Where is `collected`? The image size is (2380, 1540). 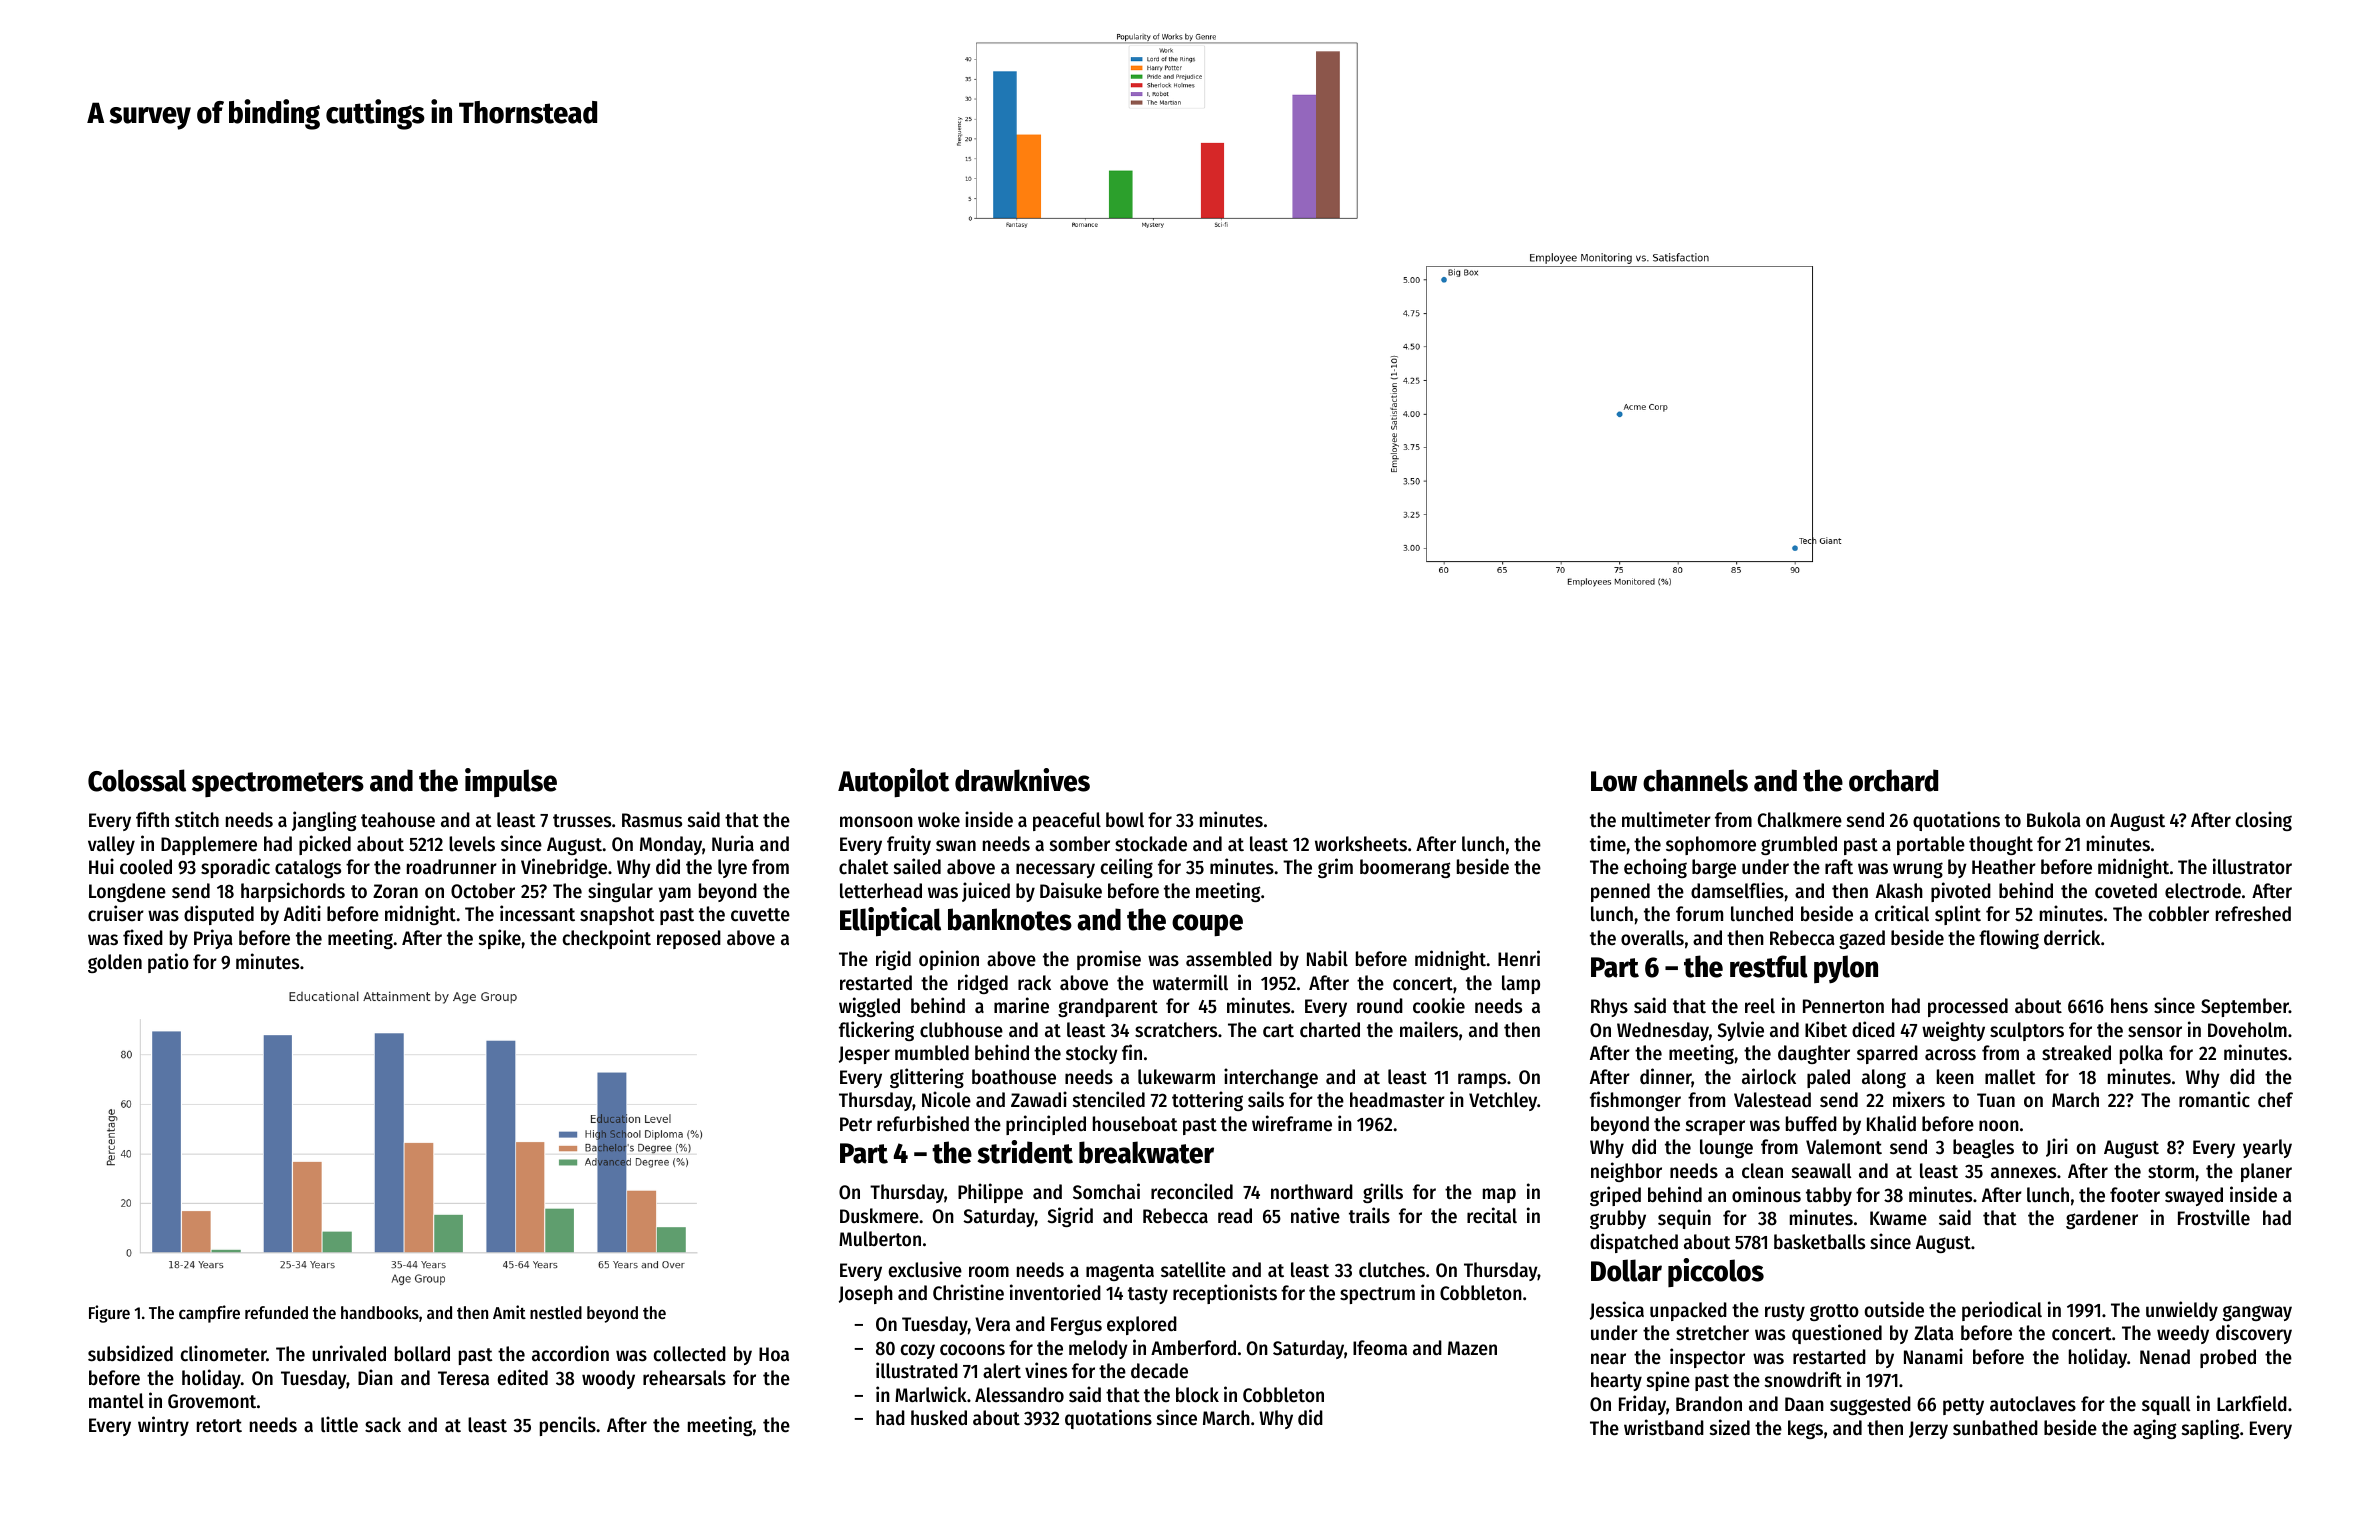 collected is located at coordinates (690, 1354).
